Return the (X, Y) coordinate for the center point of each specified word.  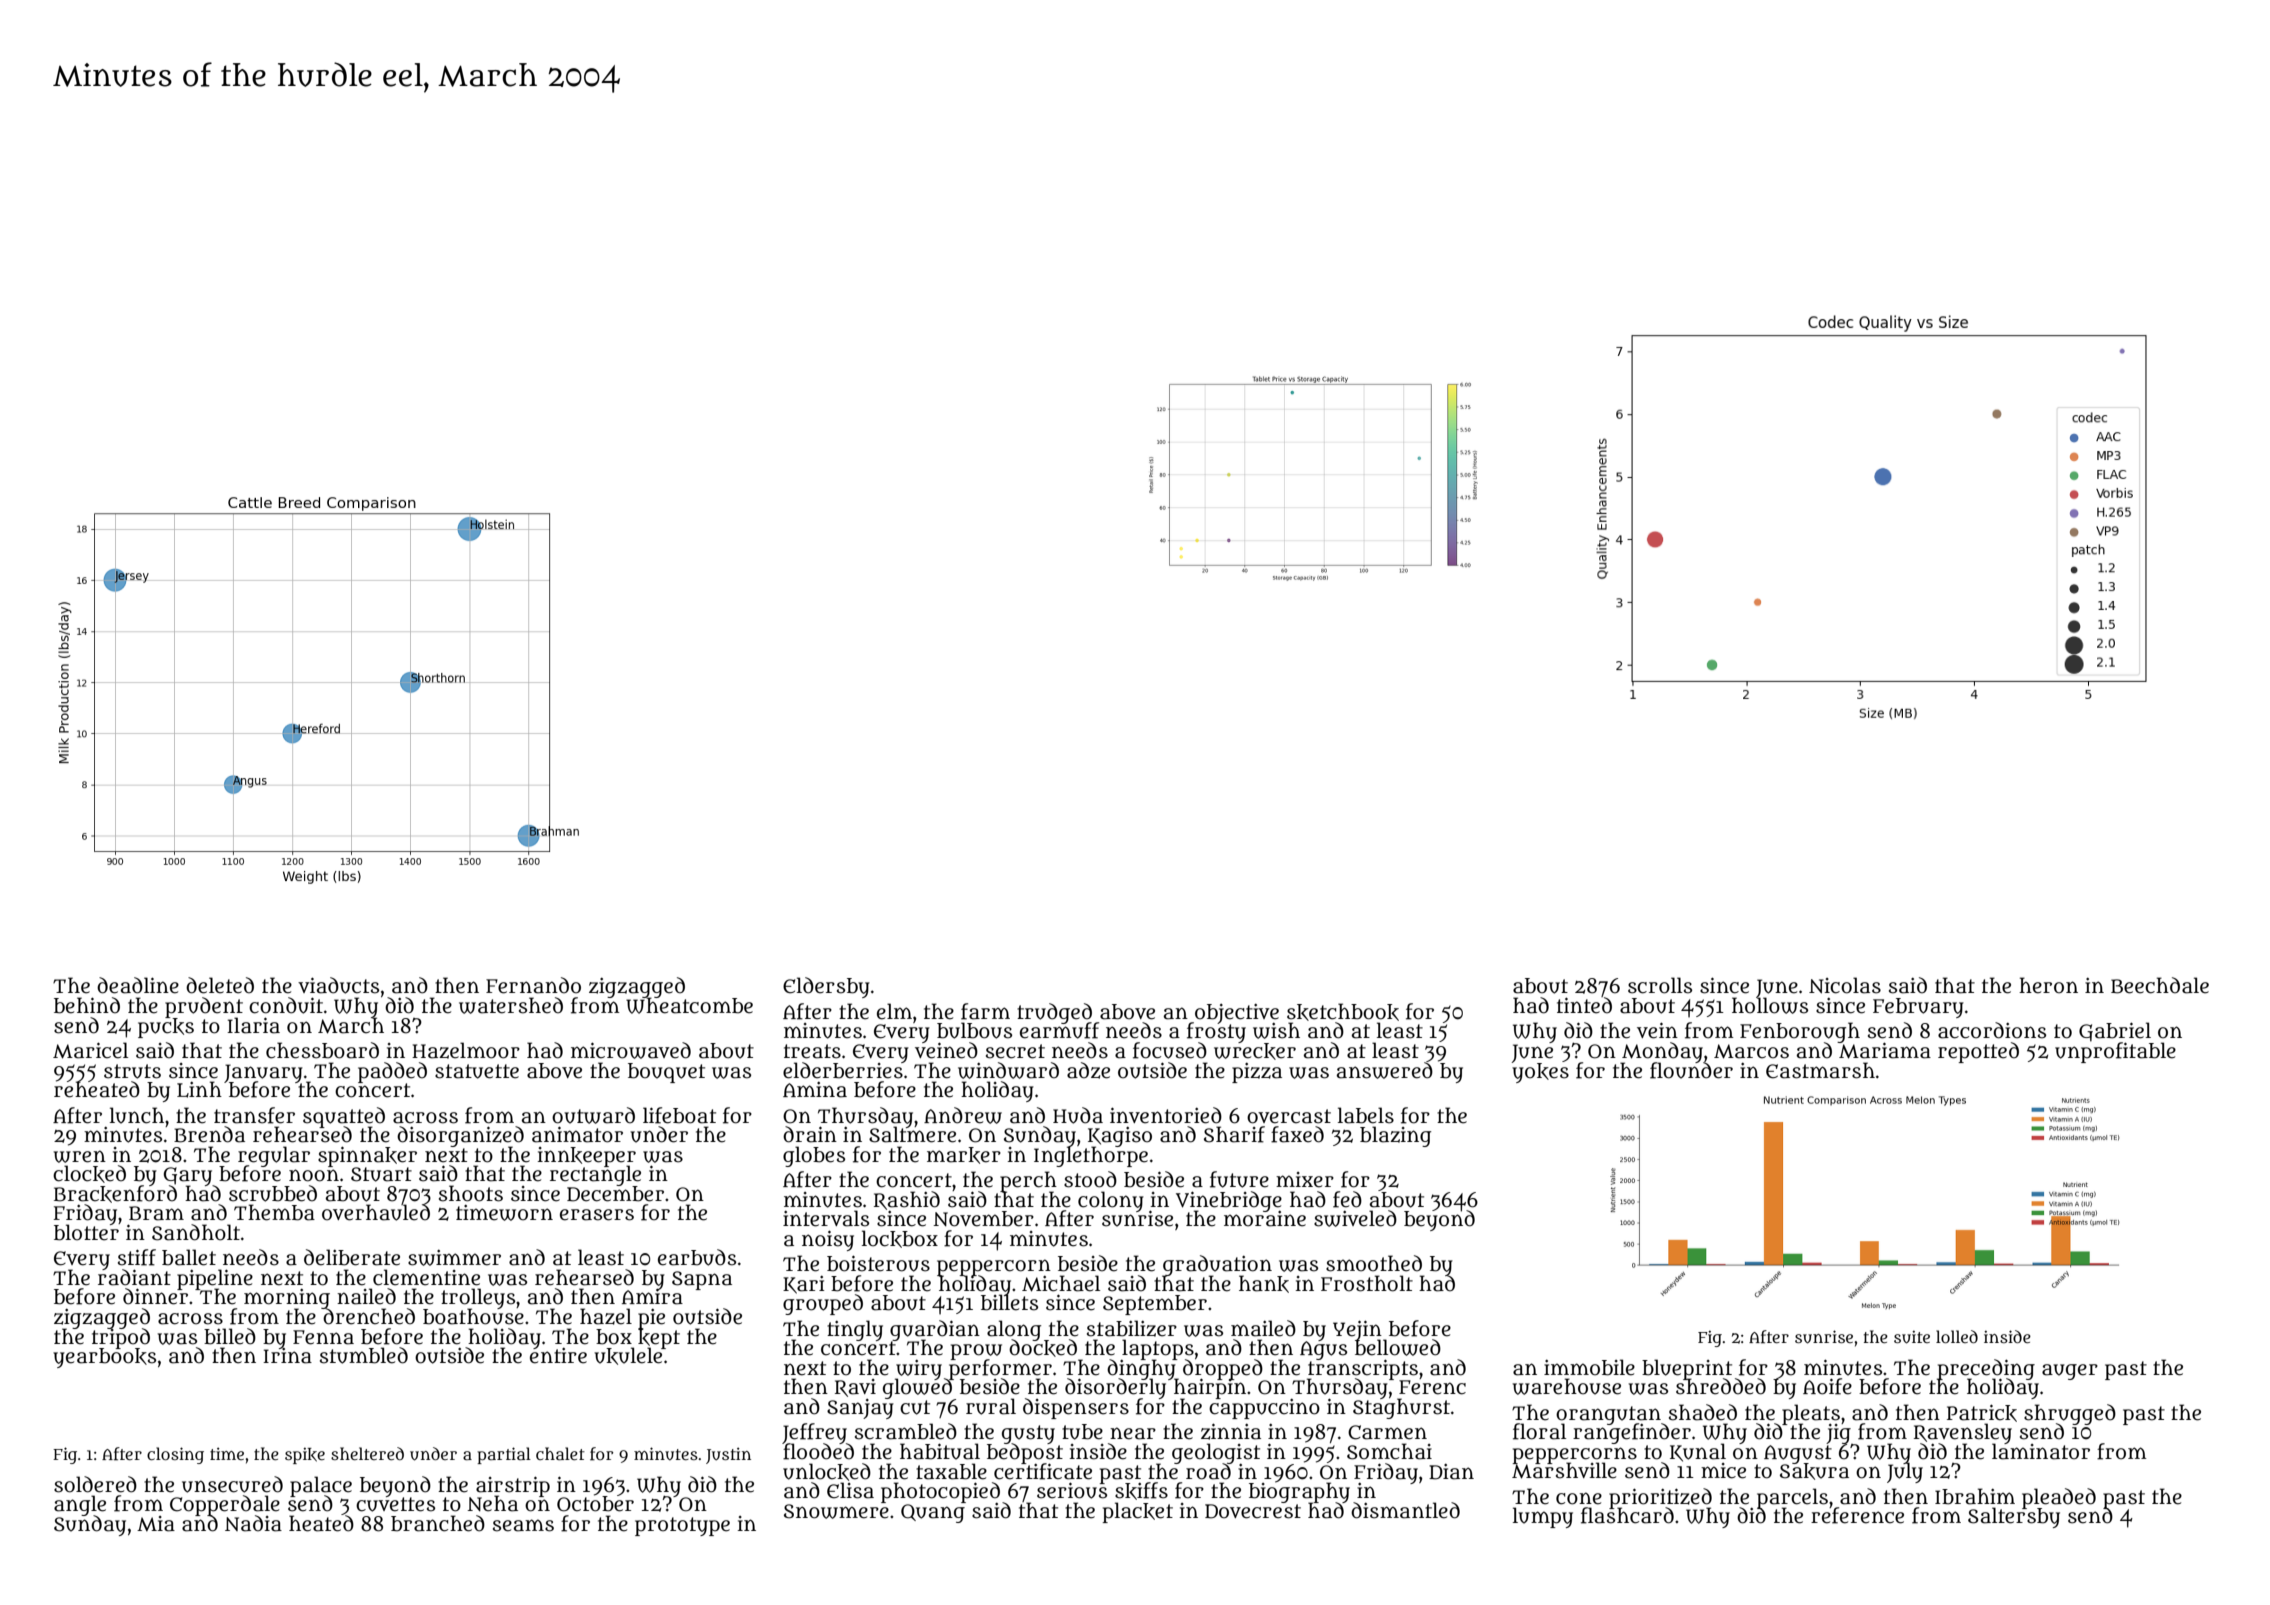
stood (1090, 1179)
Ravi (855, 1388)
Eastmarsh (1820, 1070)
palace (321, 1486)
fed (1347, 1199)
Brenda (209, 1134)
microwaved (631, 1050)
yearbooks (104, 1358)
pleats (1811, 1414)
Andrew (963, 1115)
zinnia (1231, 1431)
